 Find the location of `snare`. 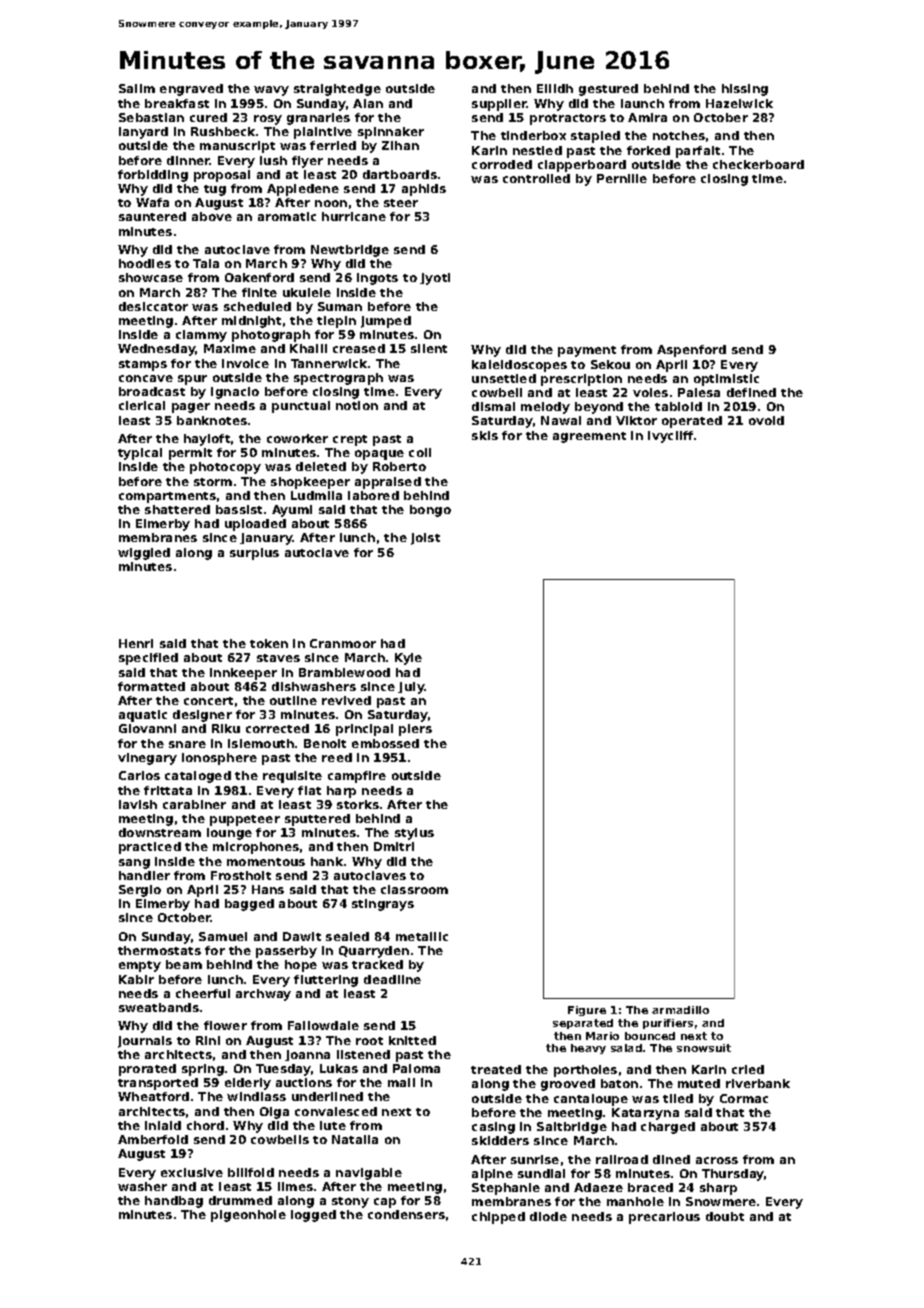

snare is located at coordinates (187, 744).
